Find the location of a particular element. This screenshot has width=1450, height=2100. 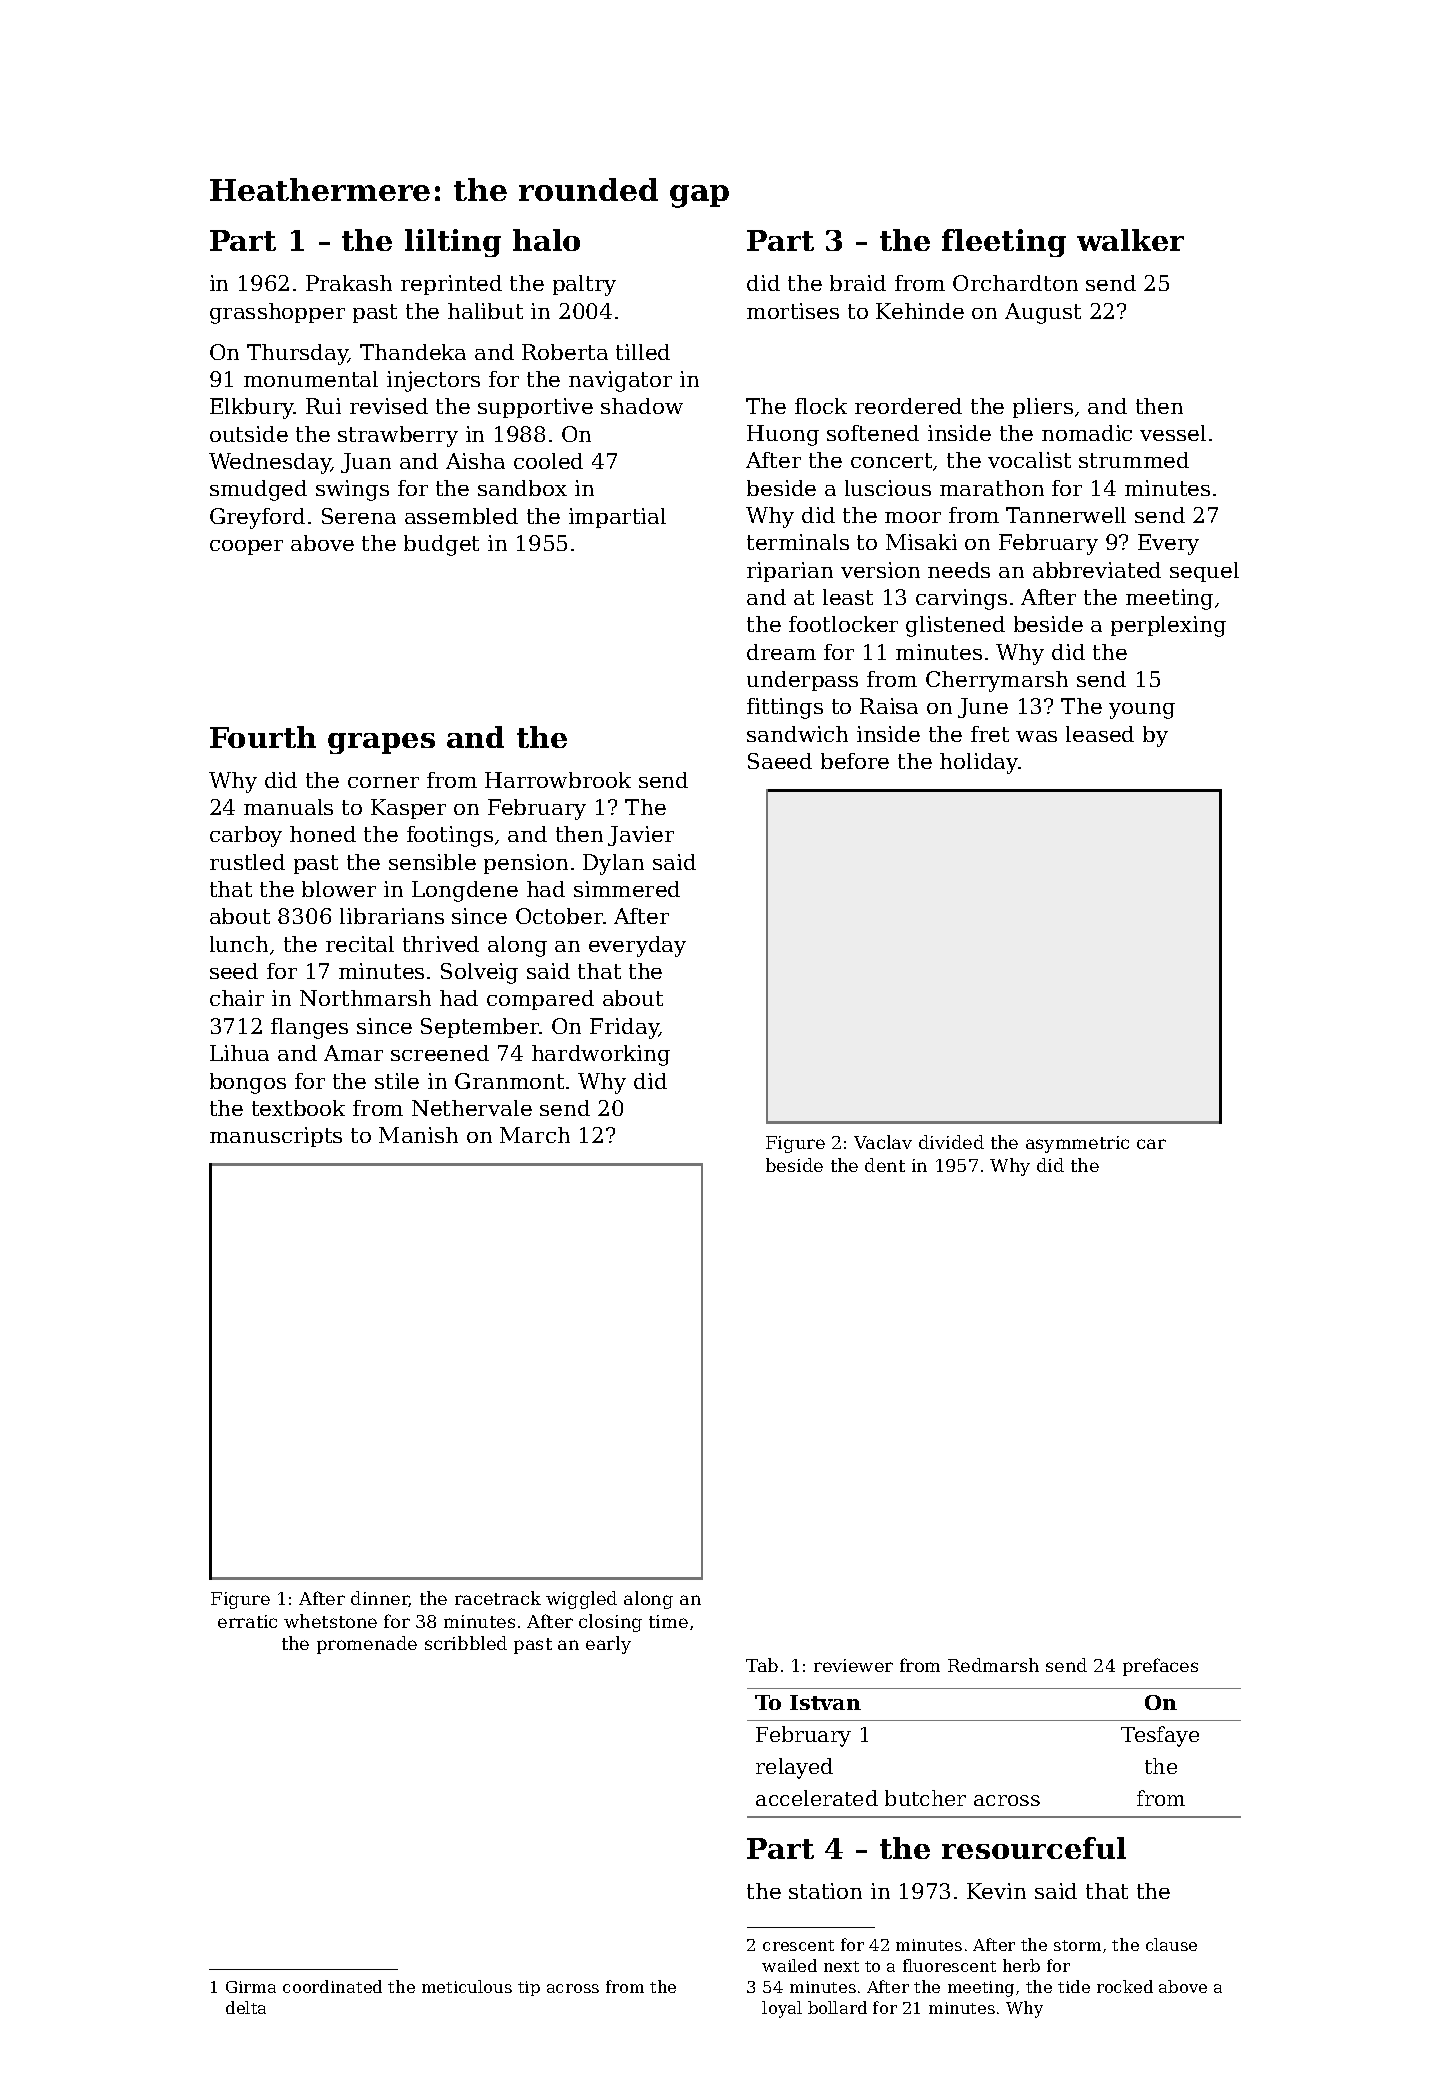

June is located at coordinates (983, 708).
